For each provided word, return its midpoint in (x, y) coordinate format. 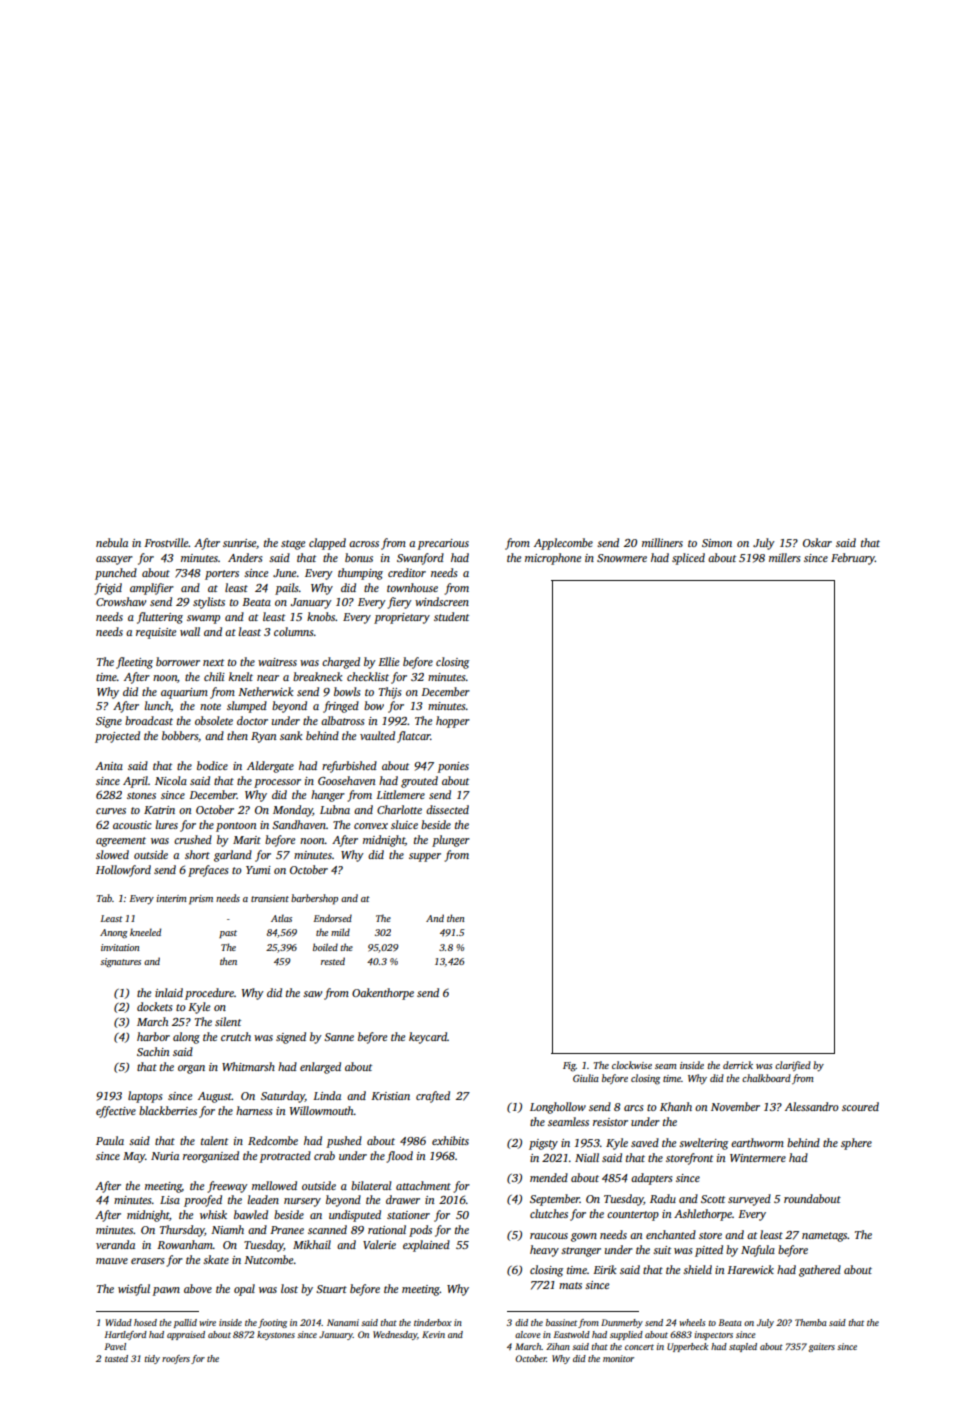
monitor (618, 1358)
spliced (688, 559)
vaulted (377, 735)
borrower (178, 661)
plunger (451, 841)
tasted (116, 1358)
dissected (447, 809)
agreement (121, 842)
